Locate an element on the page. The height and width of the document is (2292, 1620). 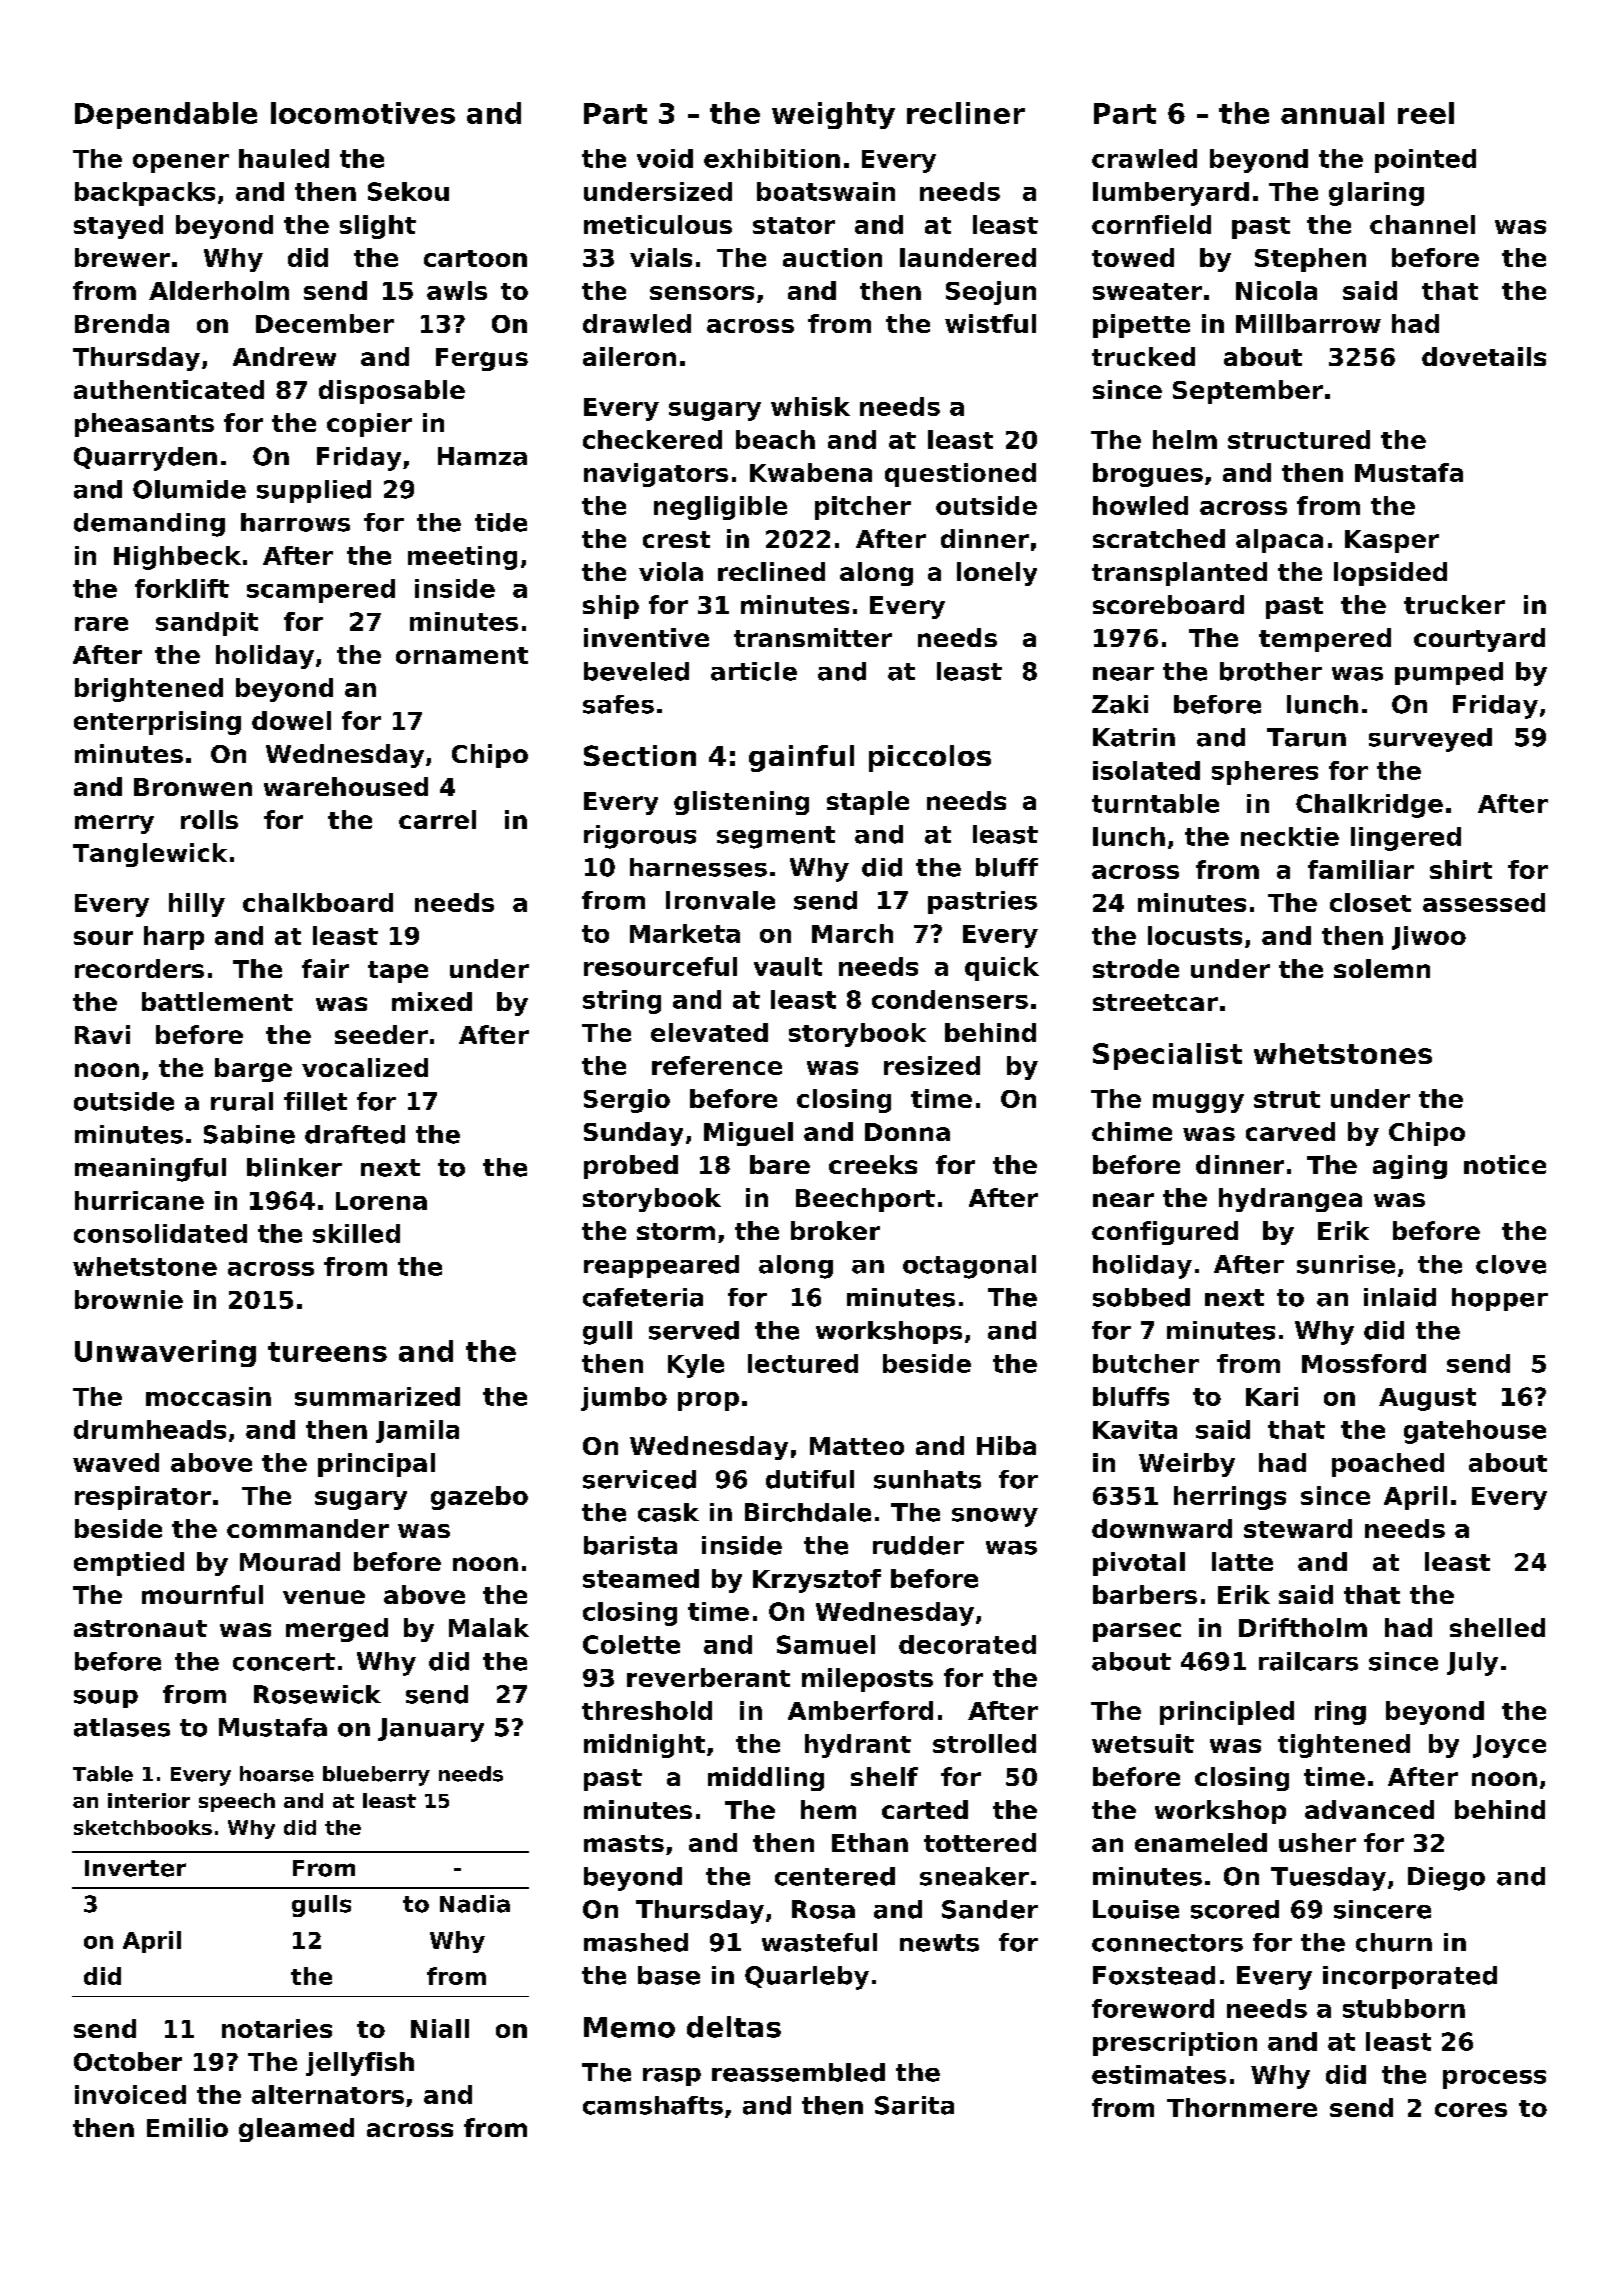
locomotives is located at coordinates (363, 113).
